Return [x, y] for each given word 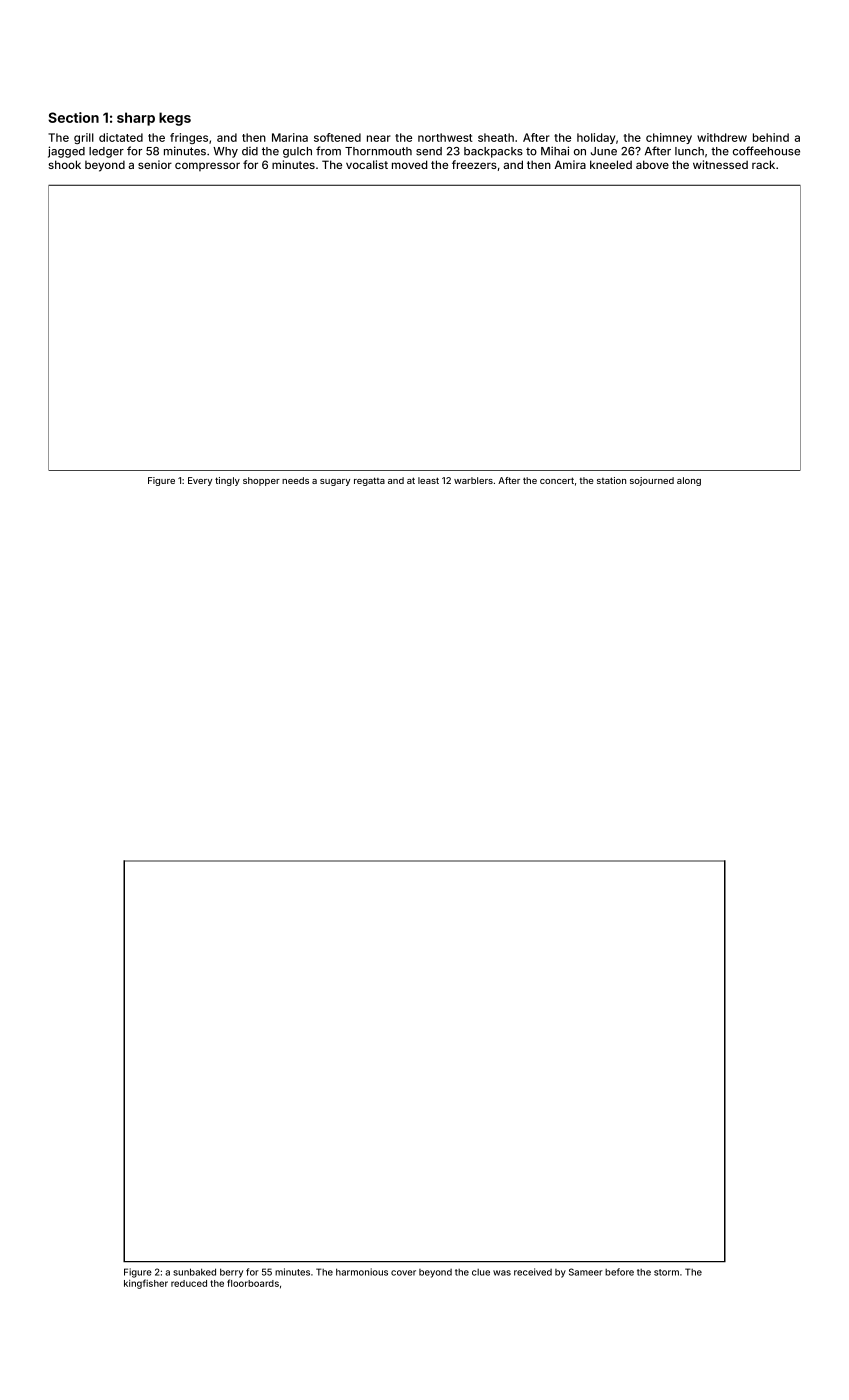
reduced [189, 1283]
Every [200, 481]
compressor [207, 166]
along [689, 481]
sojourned [652, 481]
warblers [473, 480]
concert [557, 480]
